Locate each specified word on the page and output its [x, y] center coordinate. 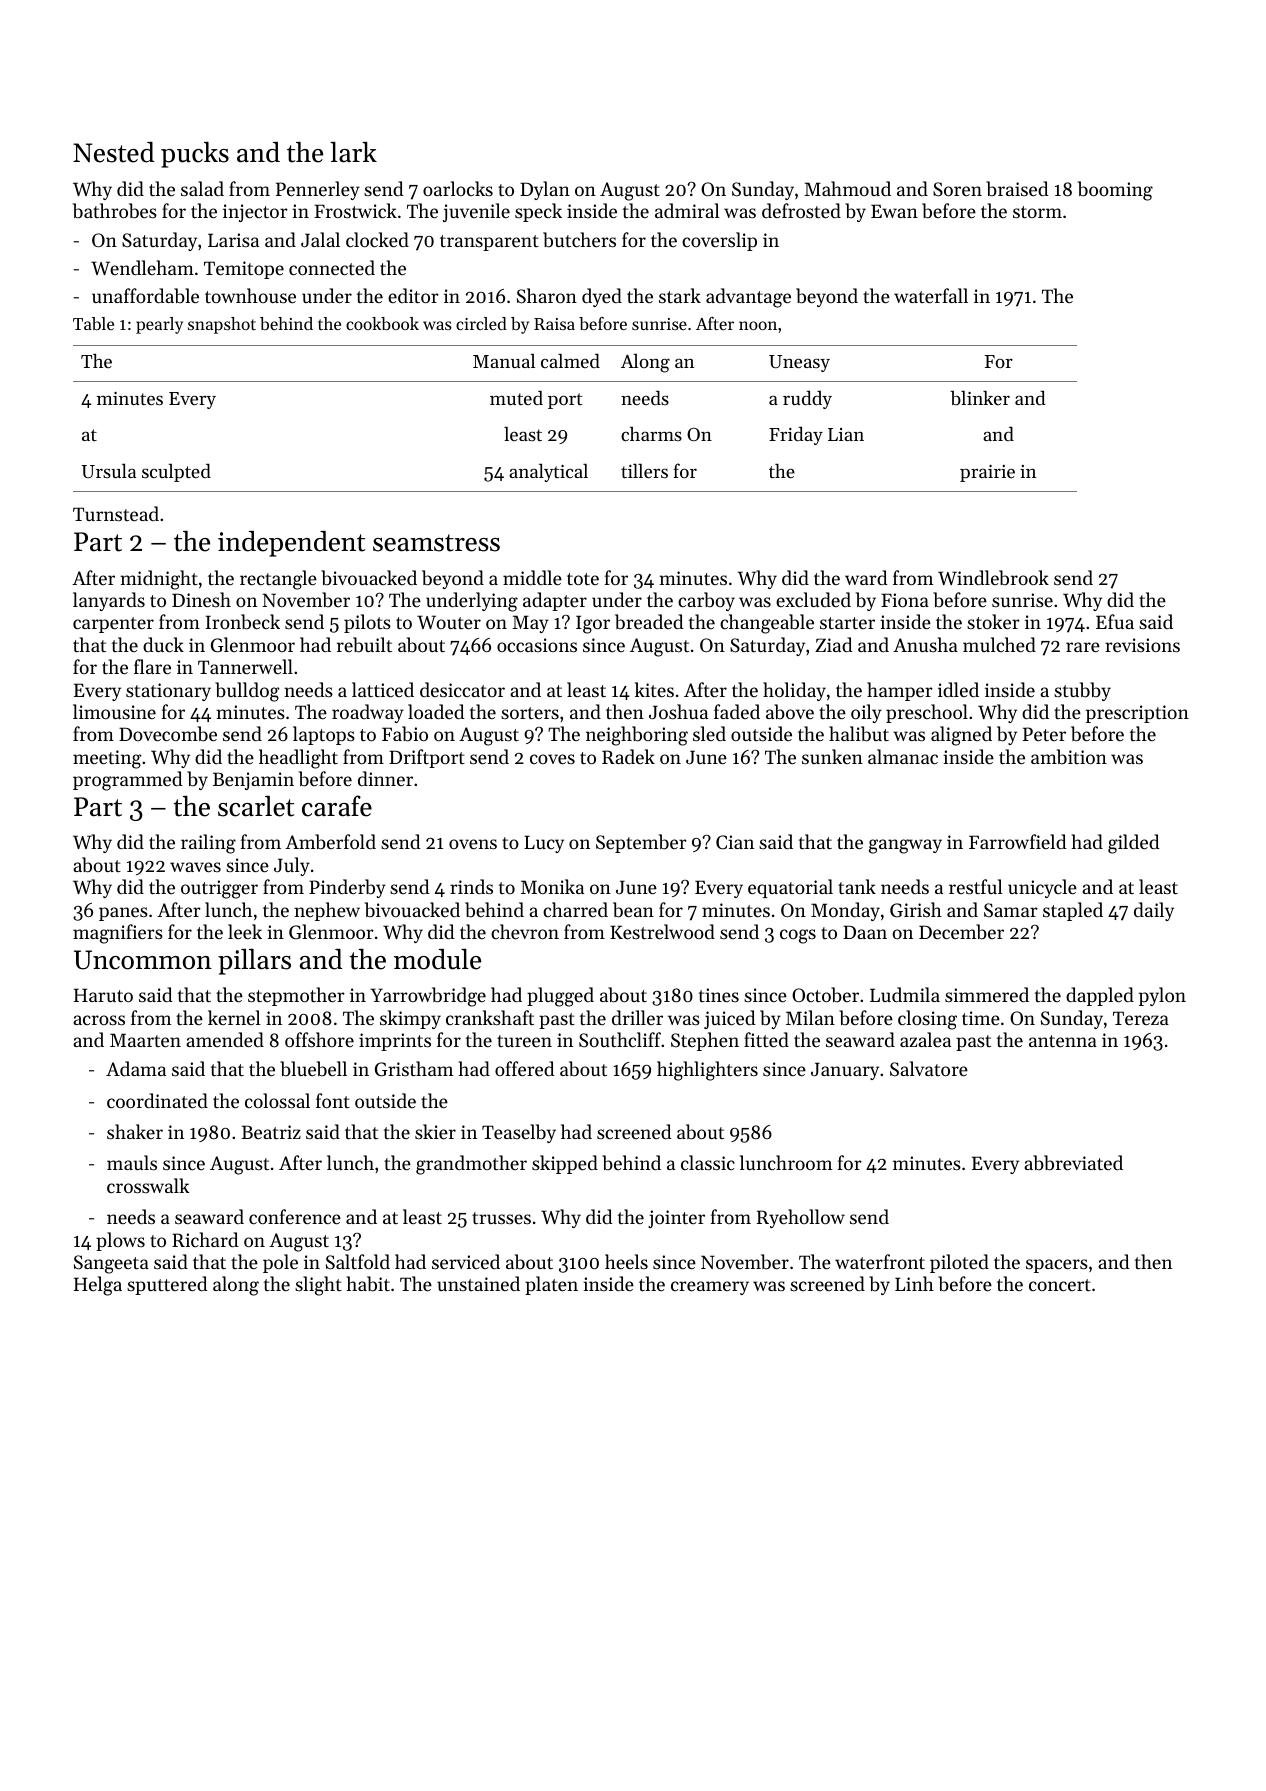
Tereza [1141, 1018]
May [530, 624]
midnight [159, 580]
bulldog [247, 692]
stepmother [296, 996]
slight [318, 1286]
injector [255, 213]
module [437, 959]
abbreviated [1073, 1163]
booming [1115, 191]
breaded [649, 622]
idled [958, 689]
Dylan [545, 190]
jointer [676, 1219]
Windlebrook [993, 578]
